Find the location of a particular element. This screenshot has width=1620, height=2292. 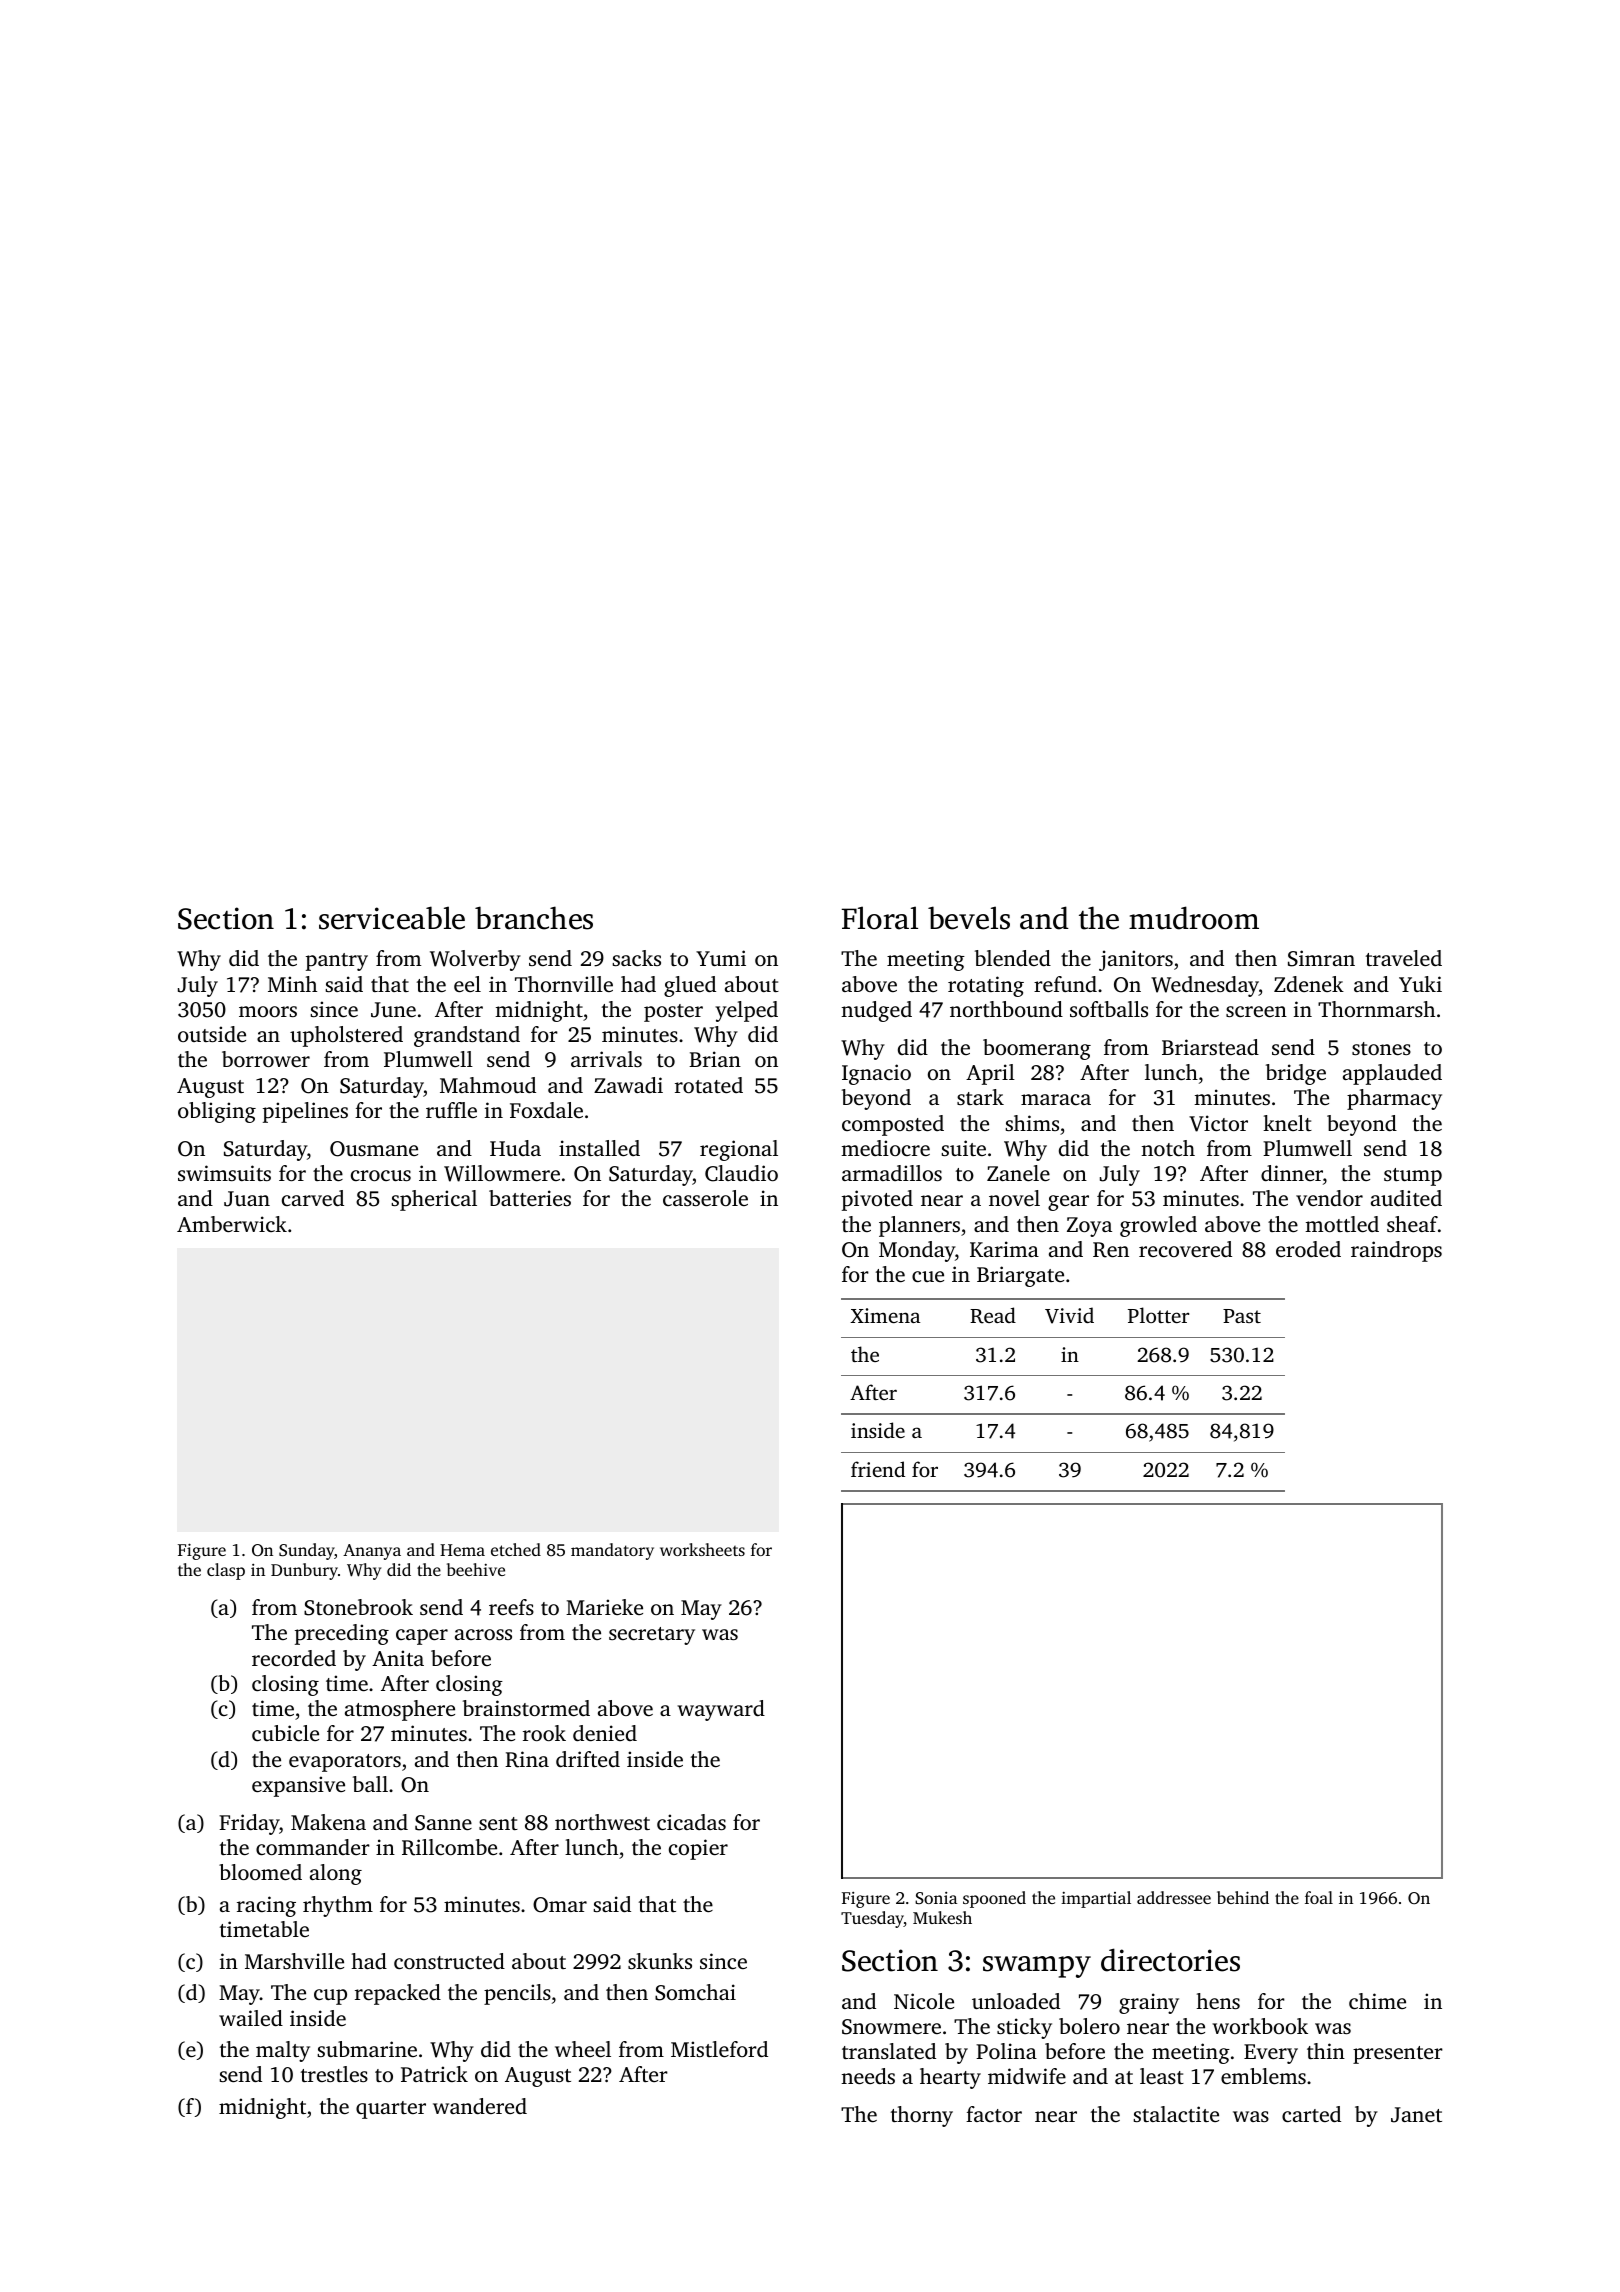

serviceable is located at coordinates (392, 918).
